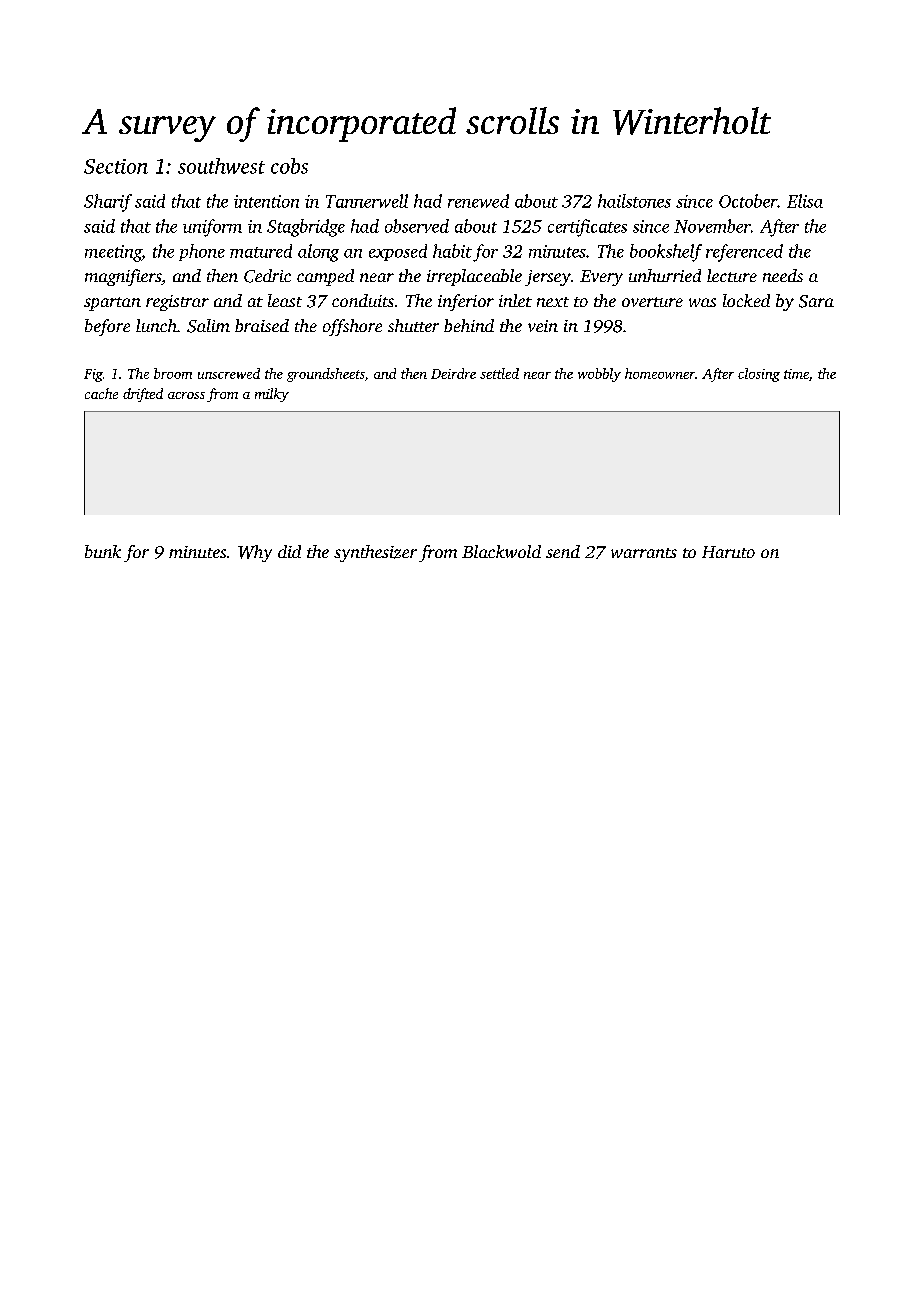  I want to click on certificates, so click(587, 228).
